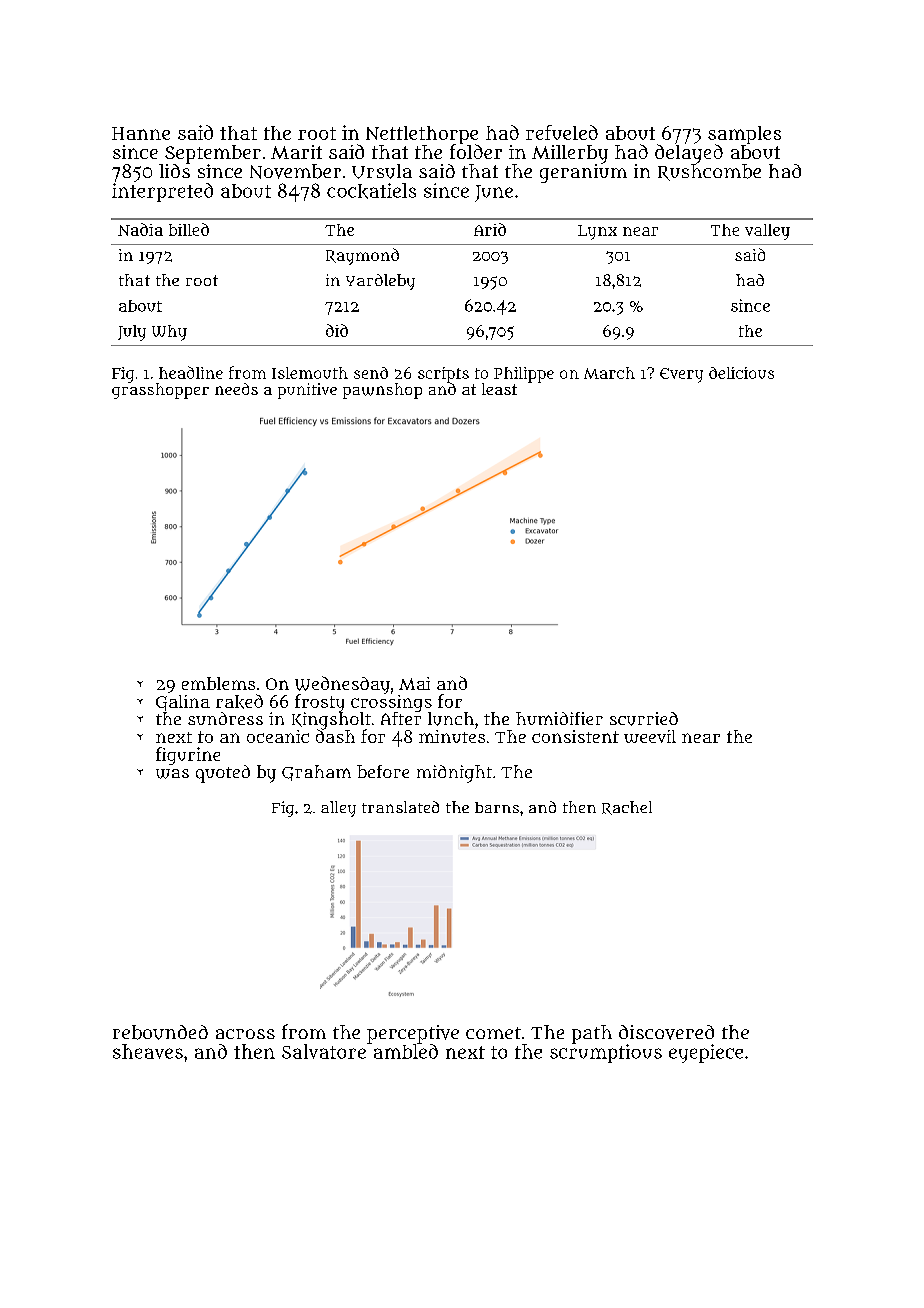 Image resolution: width=924 pixels, height=1308 pixels. I want to click on Hanne, so click(141, 133).
